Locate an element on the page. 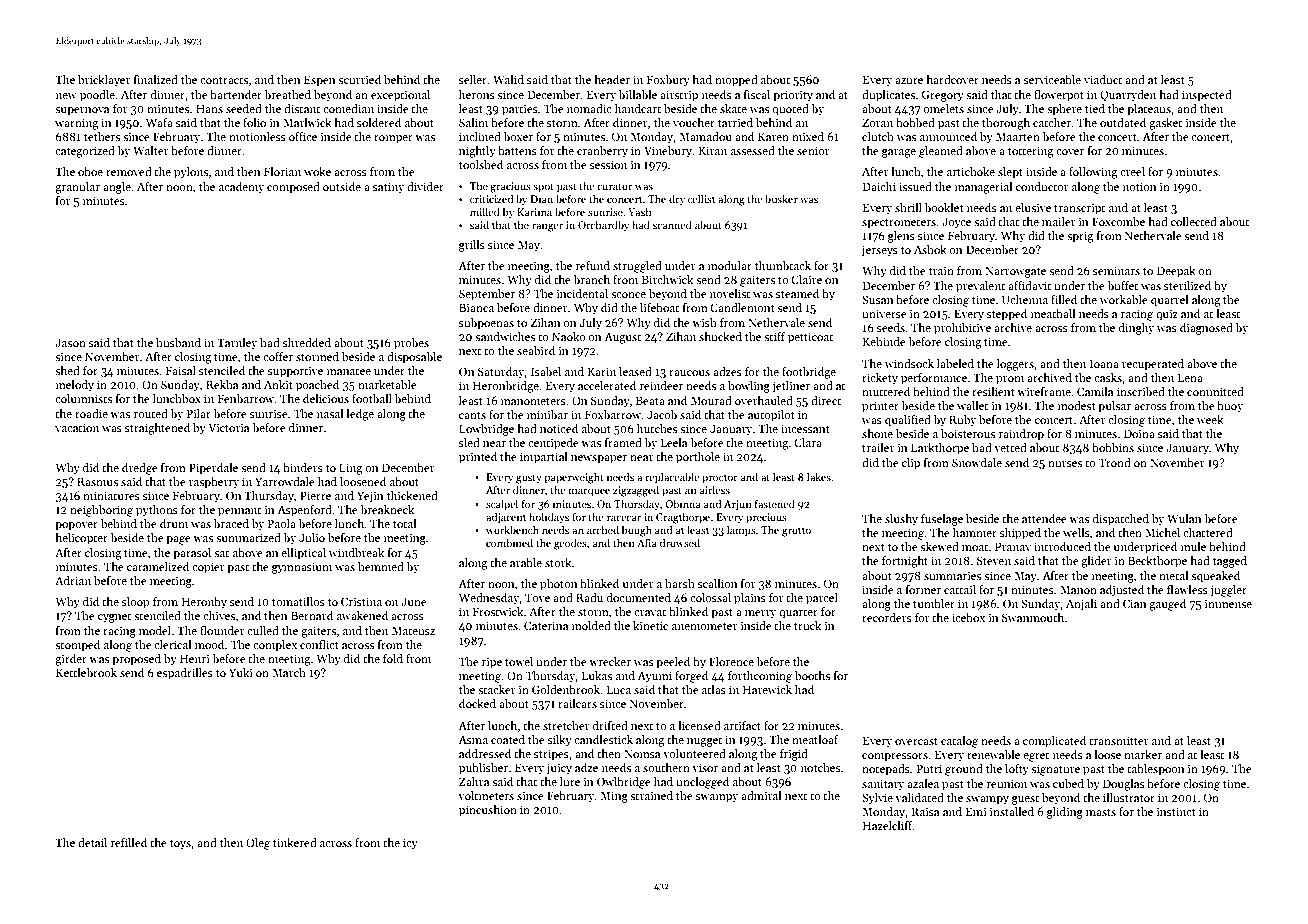  Julio is located at coordinates (312, 537).
